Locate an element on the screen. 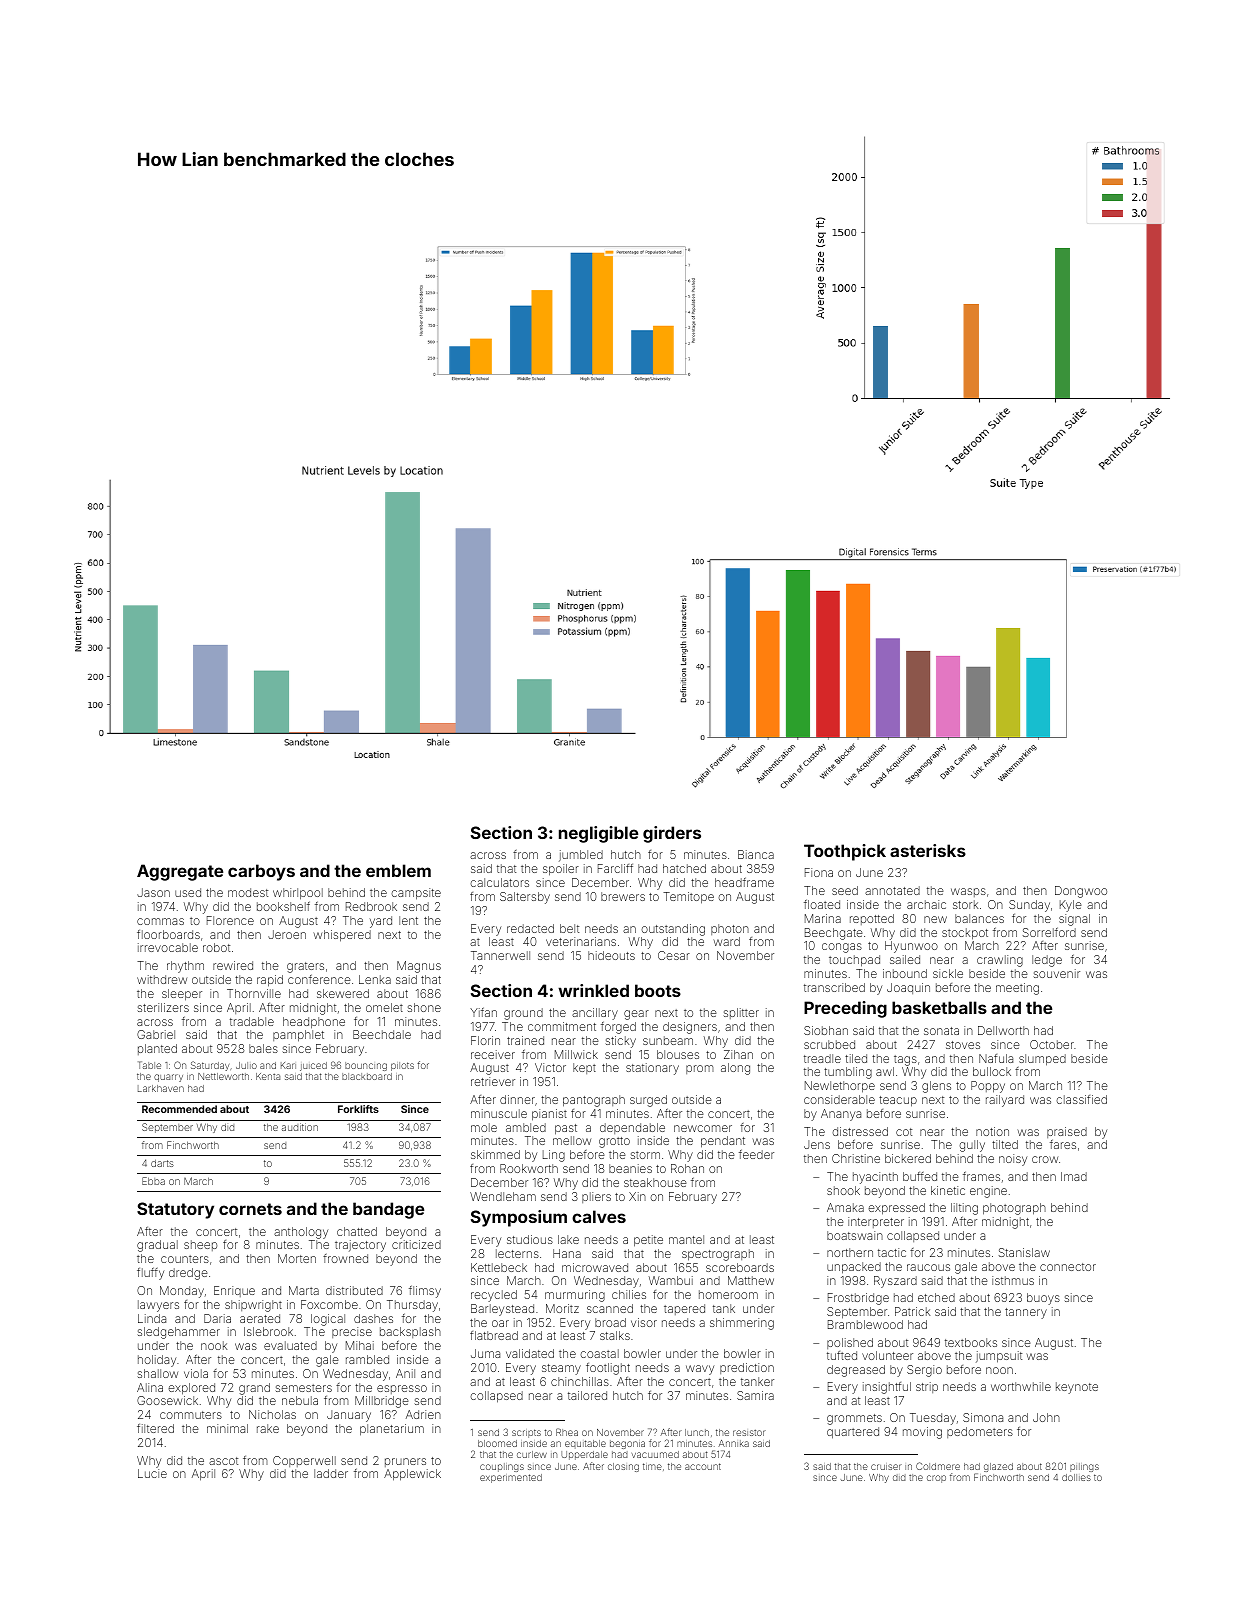  counters is located at coordinates (185, 1259).
